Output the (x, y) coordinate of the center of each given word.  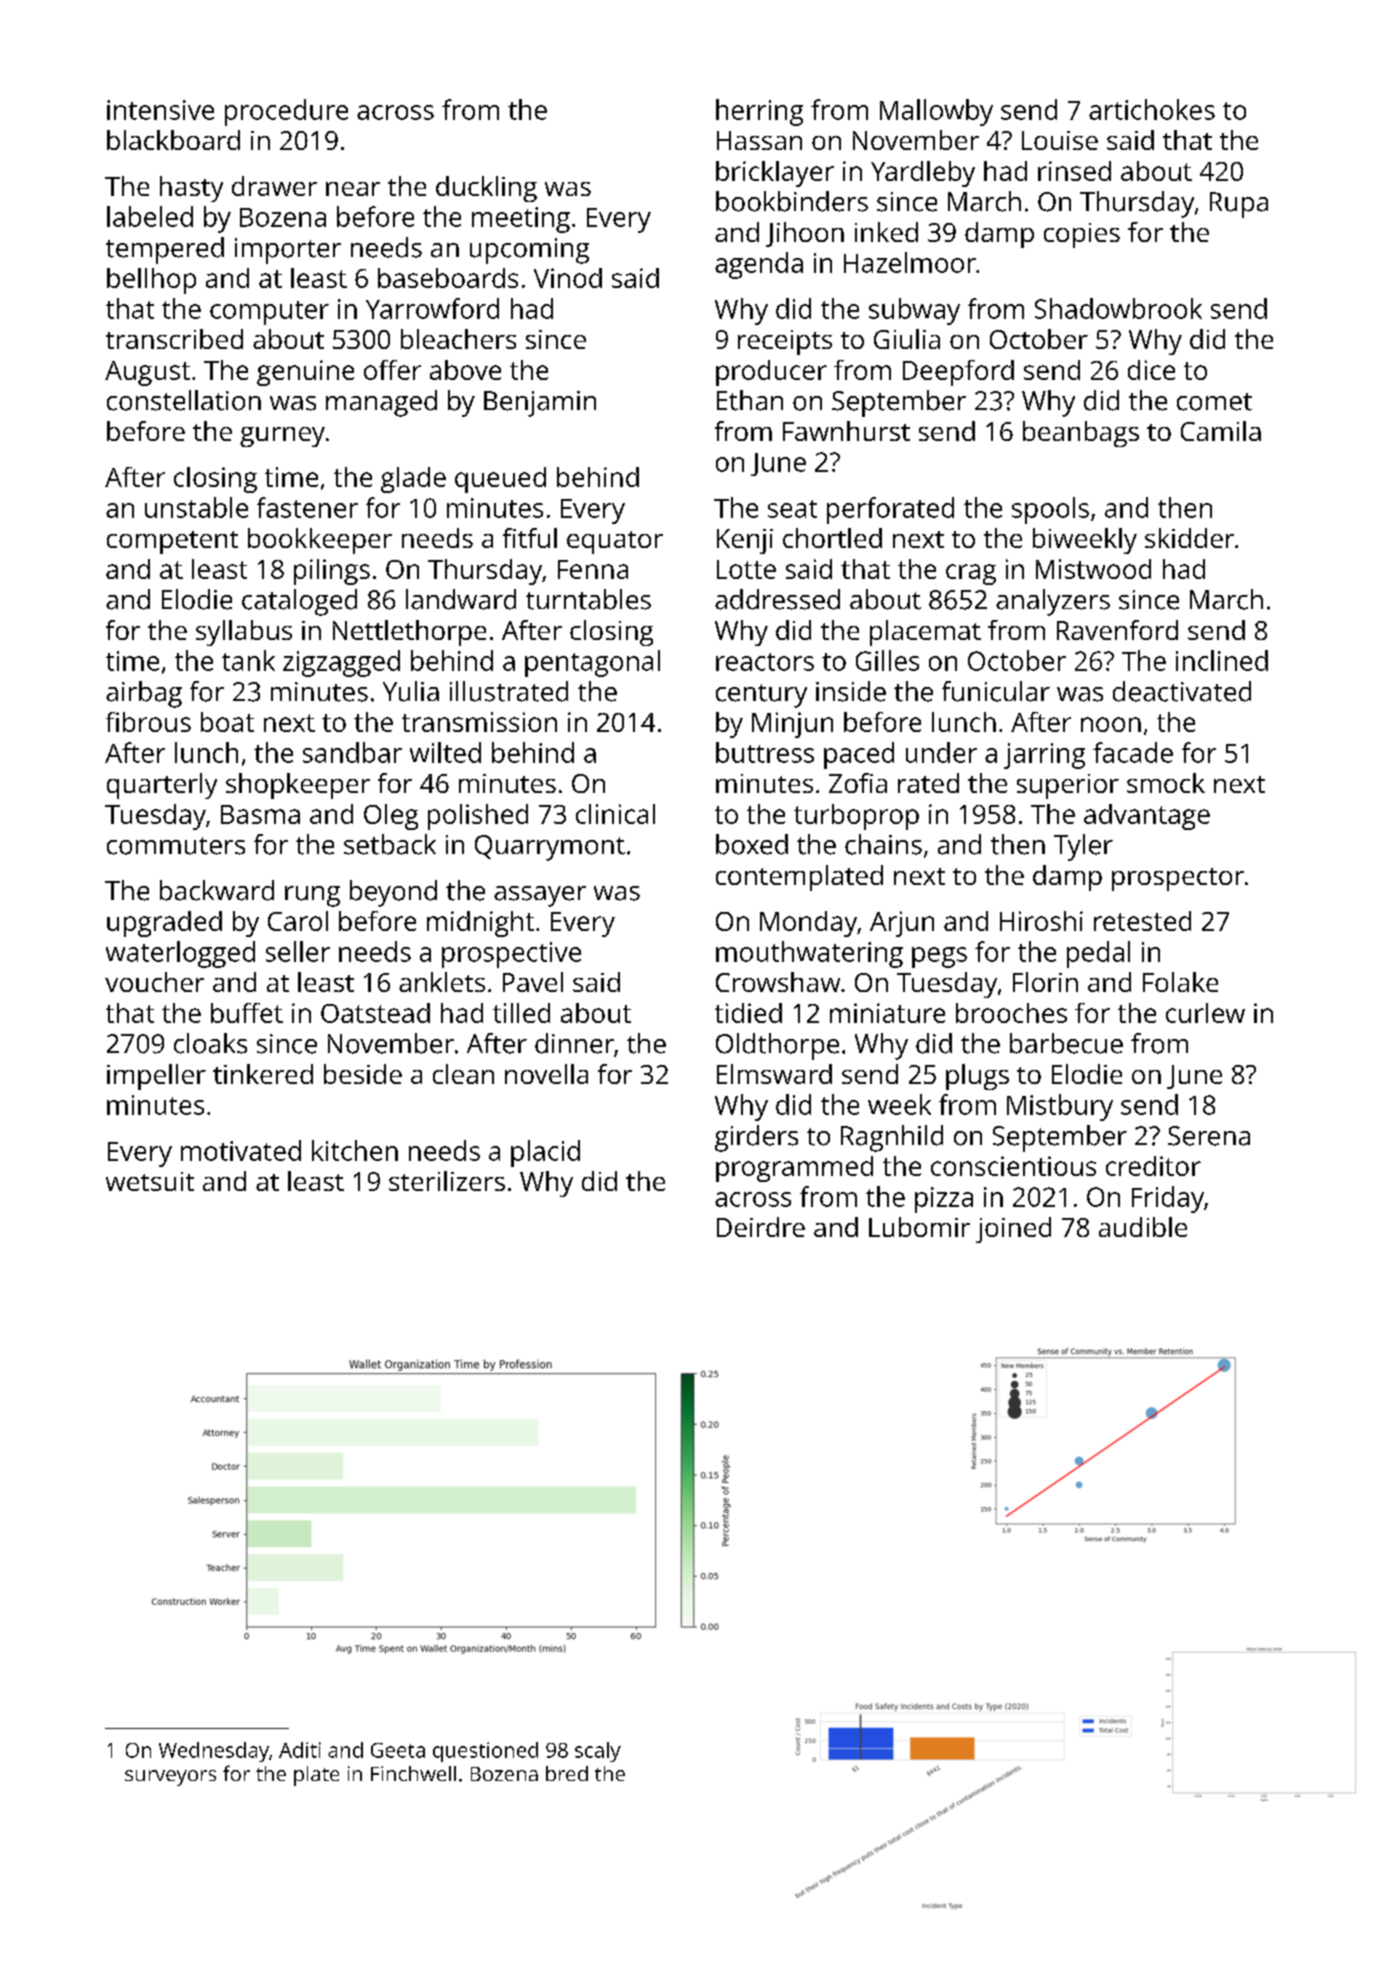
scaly (598, 1752)
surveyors (170, 1778)
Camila (1221, 431)
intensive (160, 110)
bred (567, 1773)
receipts (785, 342)
